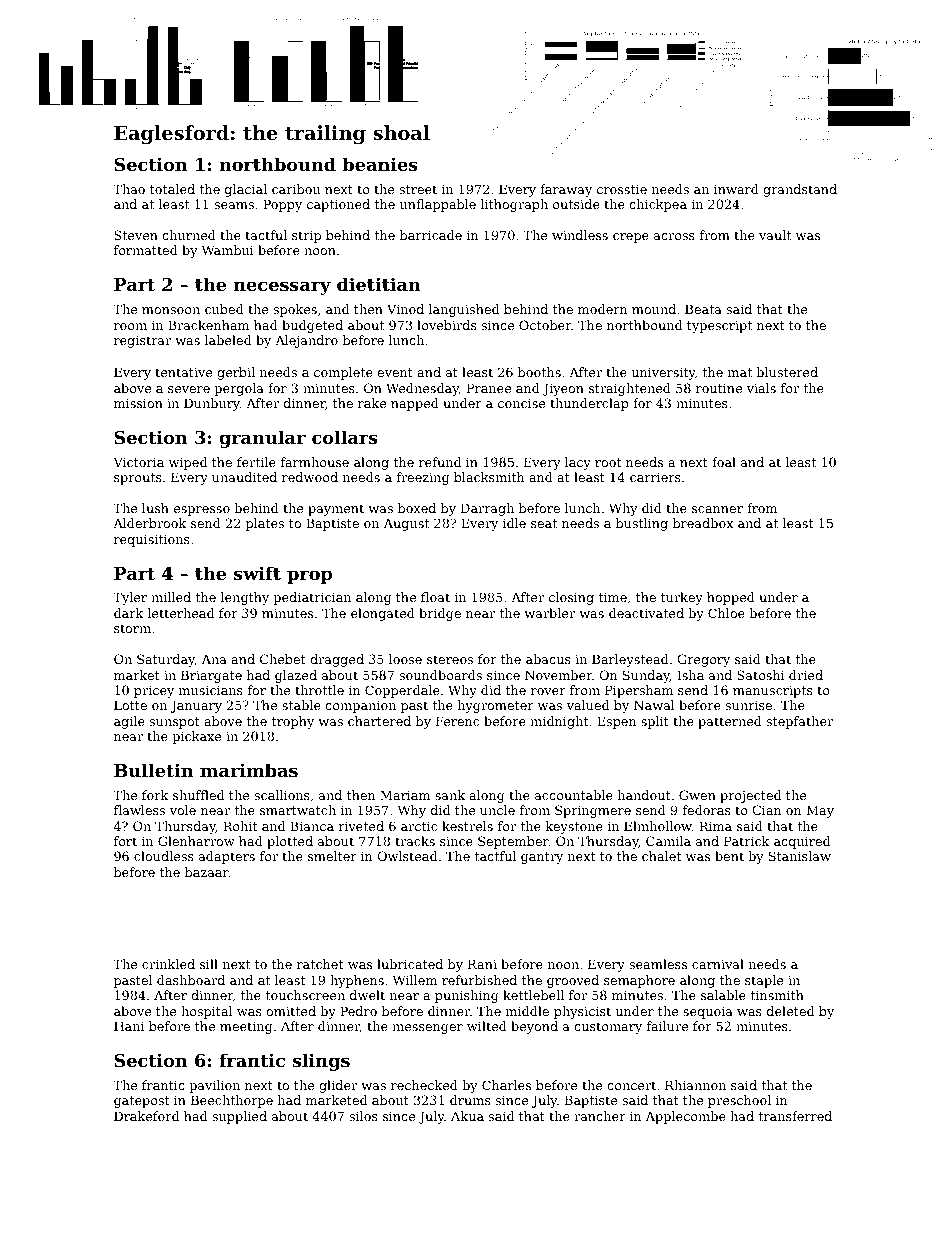 The image size is (952, 1233). I want to click on street, so click(418, 189).
